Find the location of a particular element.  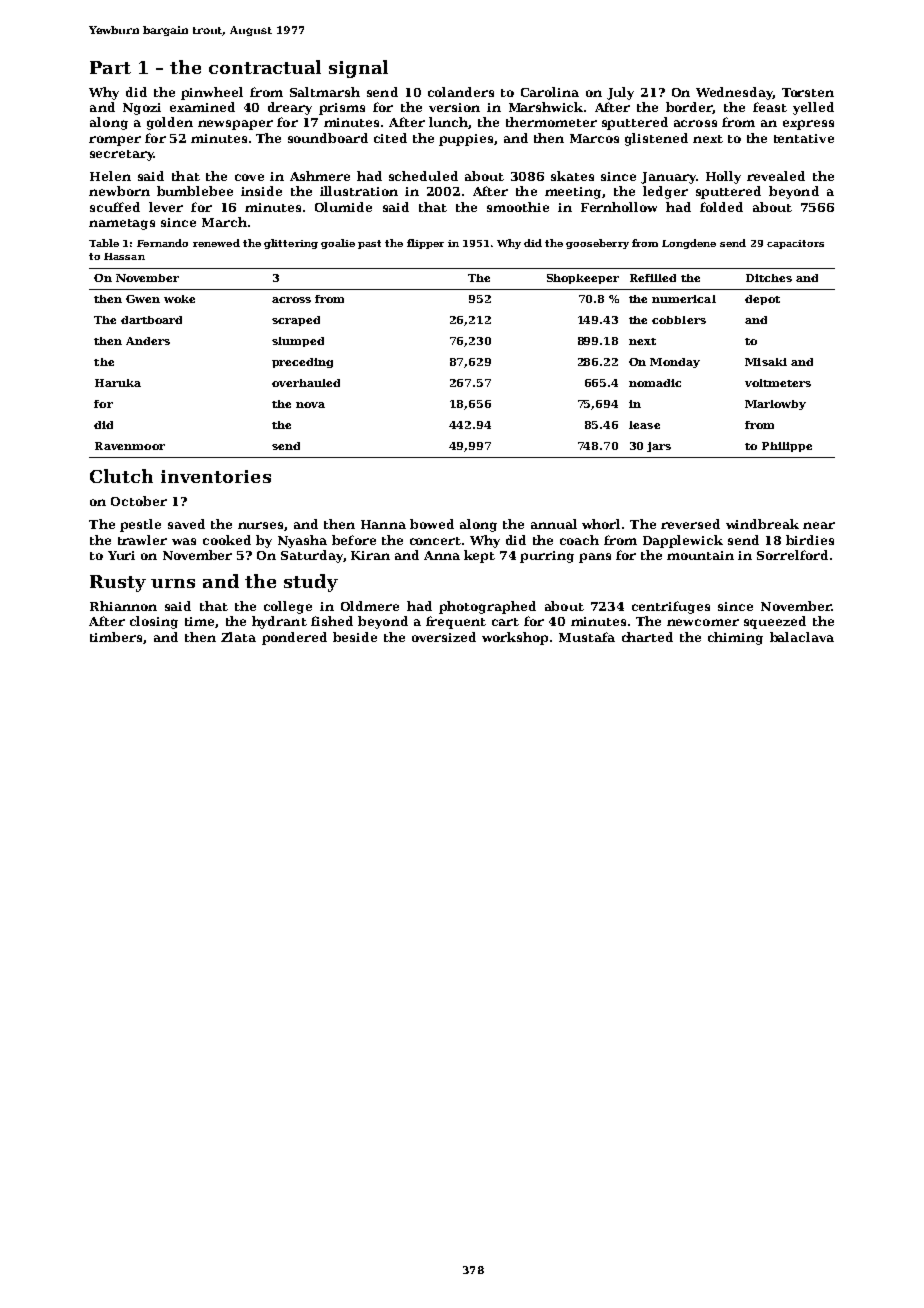

illustration is located at coordinates (359, 191).
